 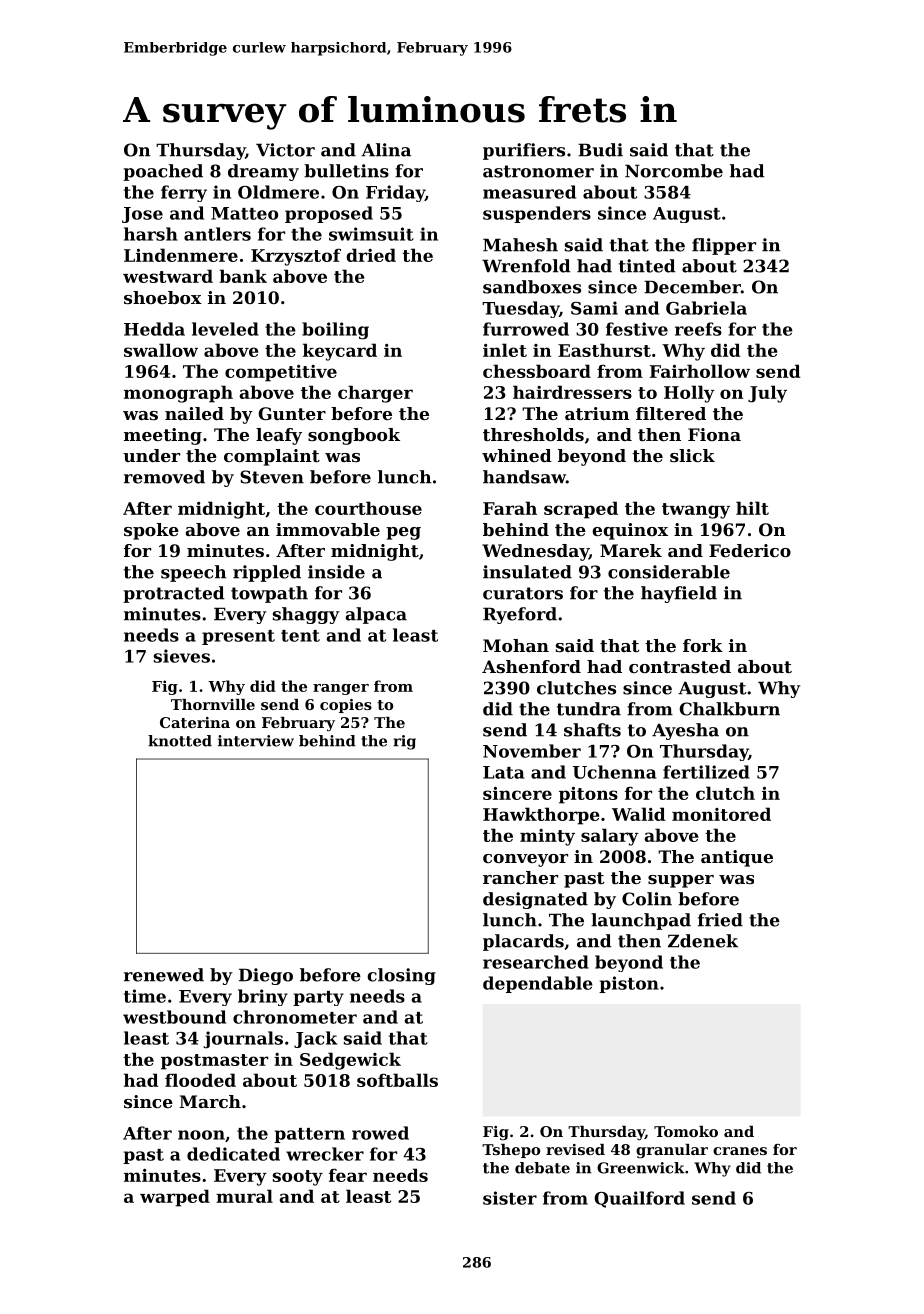 What do you see at coordinates (163, 436) in the document?
I see `meeting` at bounding box center [163, 436].
